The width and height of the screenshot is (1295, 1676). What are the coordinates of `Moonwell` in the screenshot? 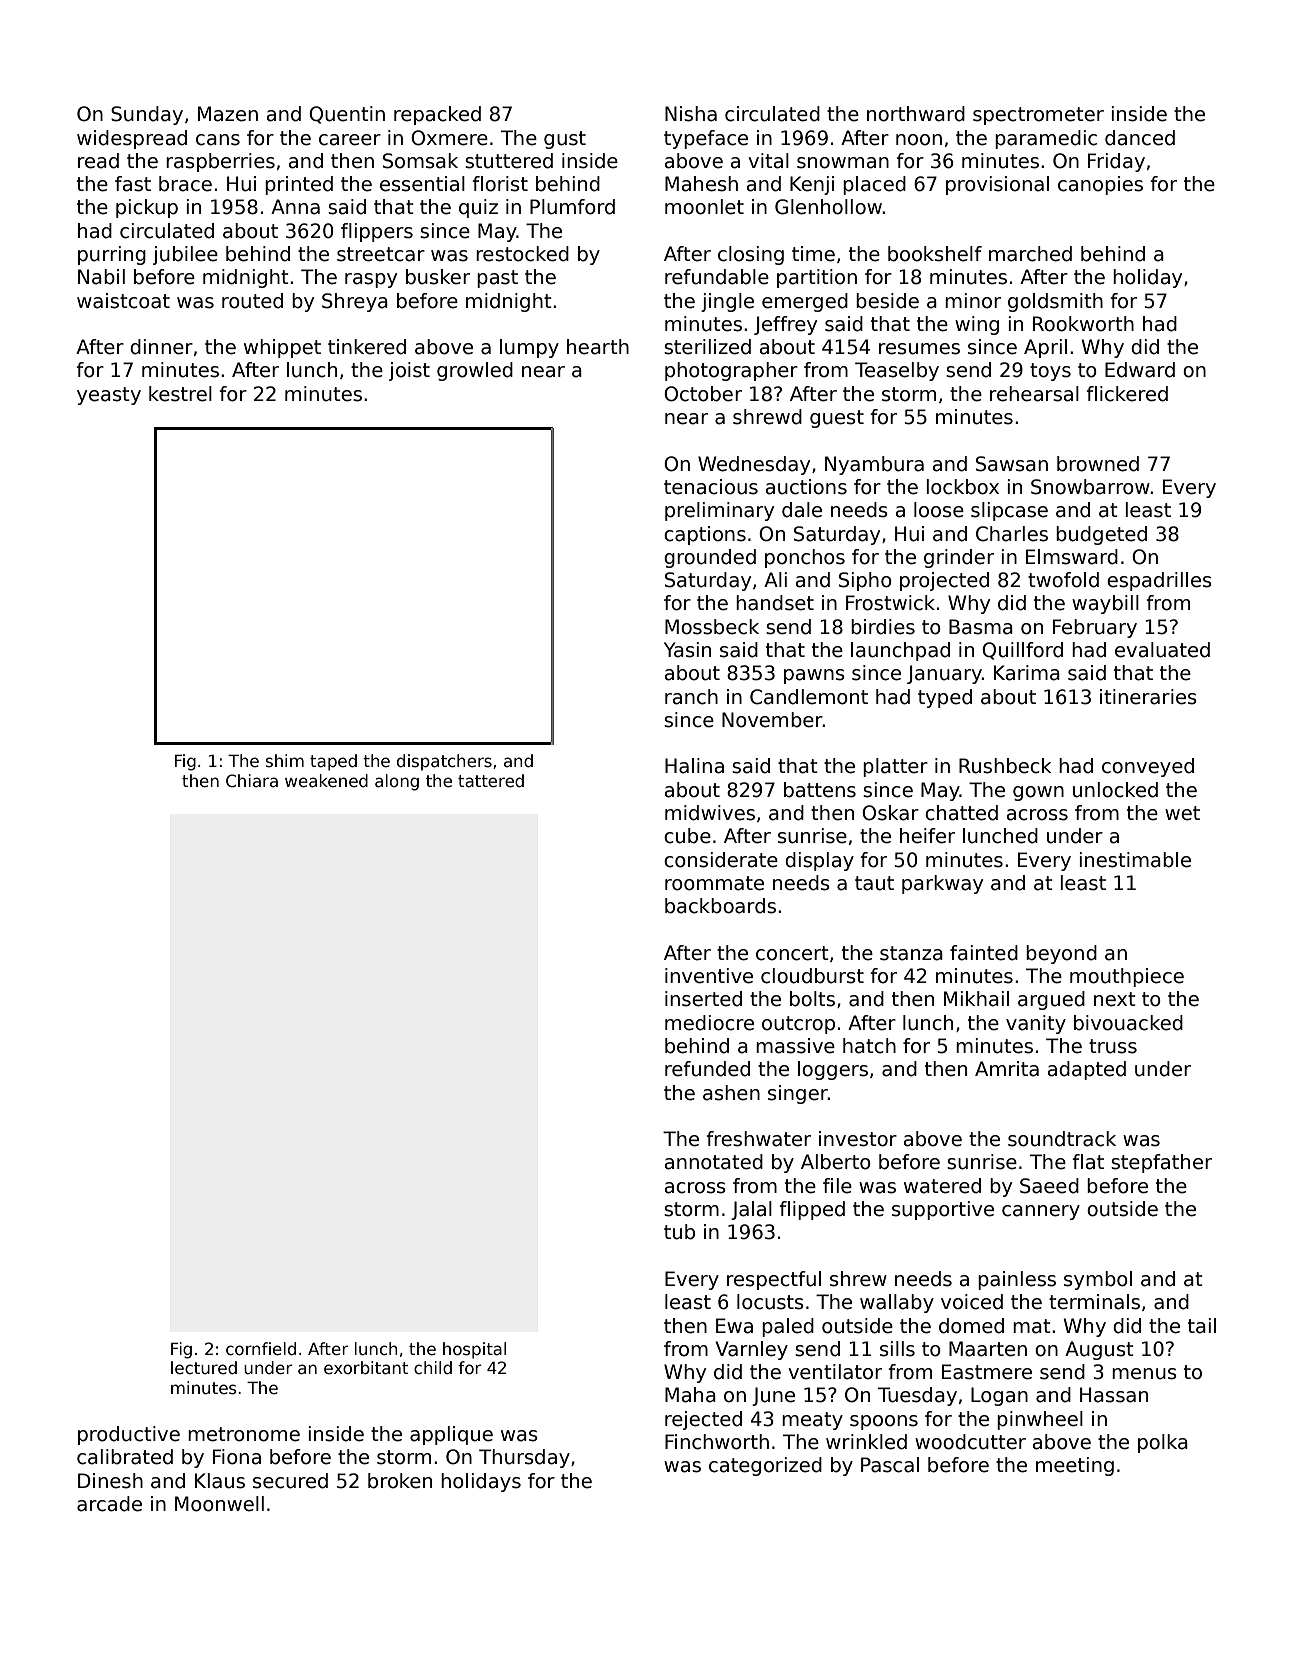 It's located at (219, 1504).
